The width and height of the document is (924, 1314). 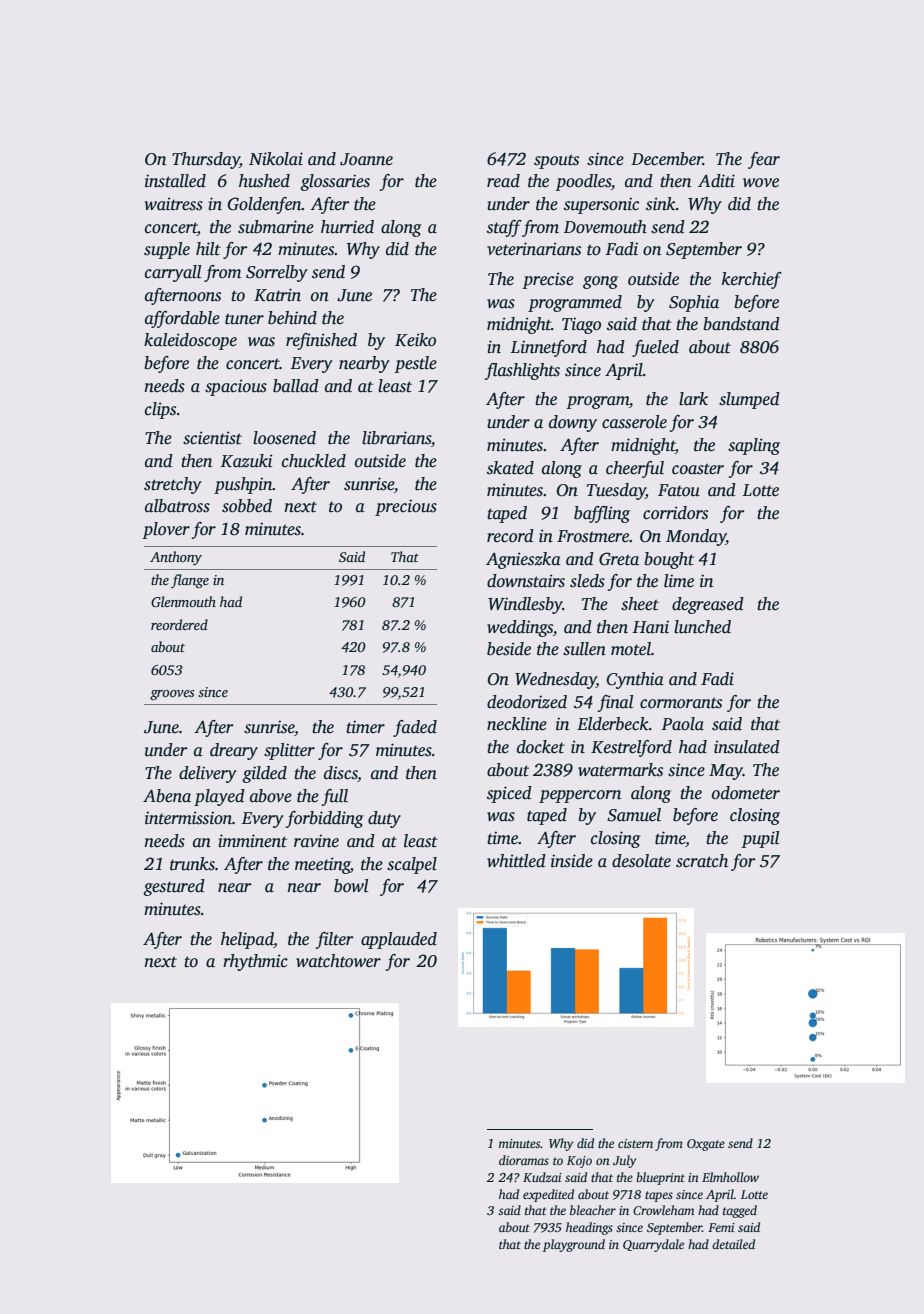 I want to click on Anthony, so click(x=176, y=558).
